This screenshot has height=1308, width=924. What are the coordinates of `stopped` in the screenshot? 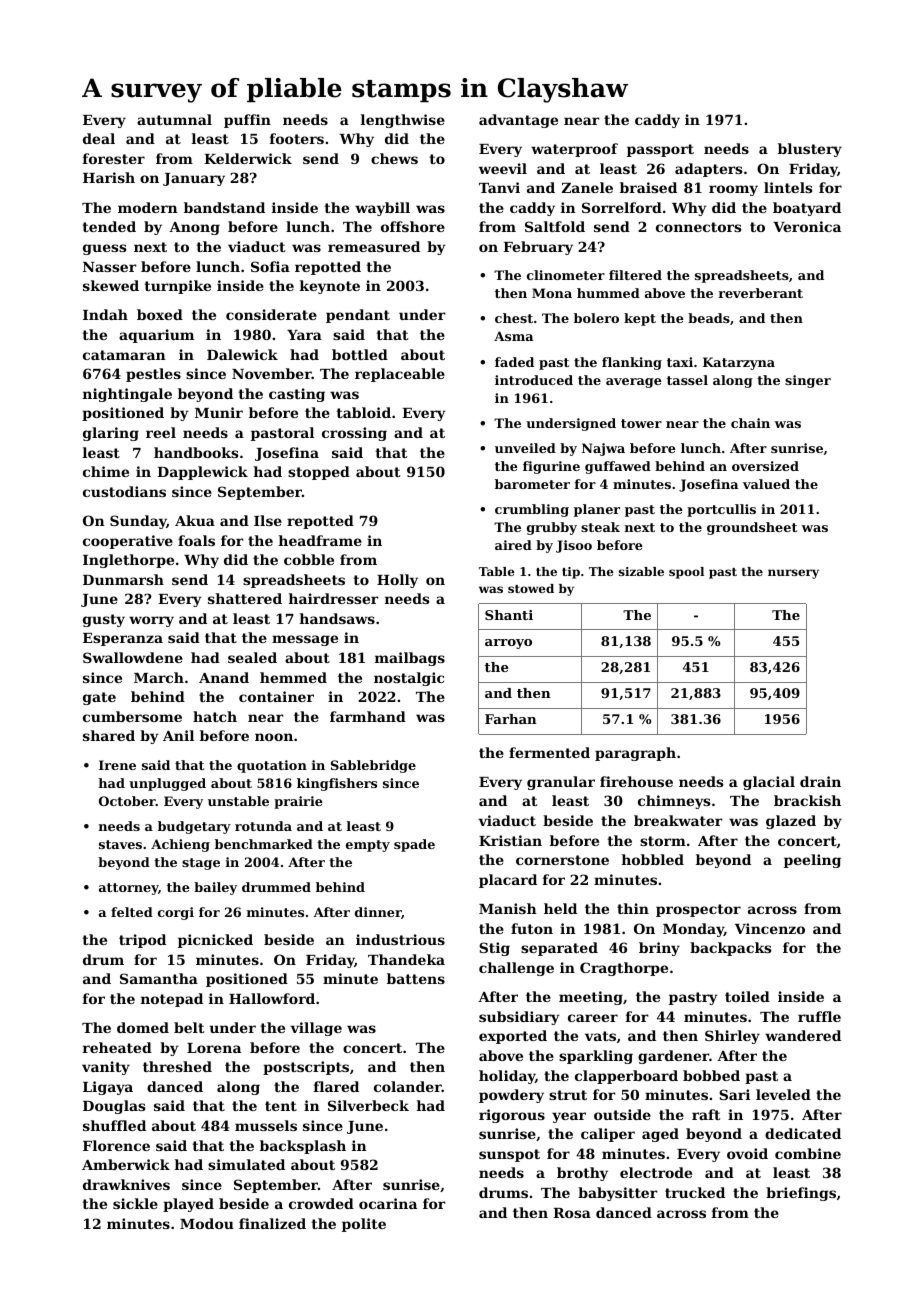 It's located at (319, 473).
